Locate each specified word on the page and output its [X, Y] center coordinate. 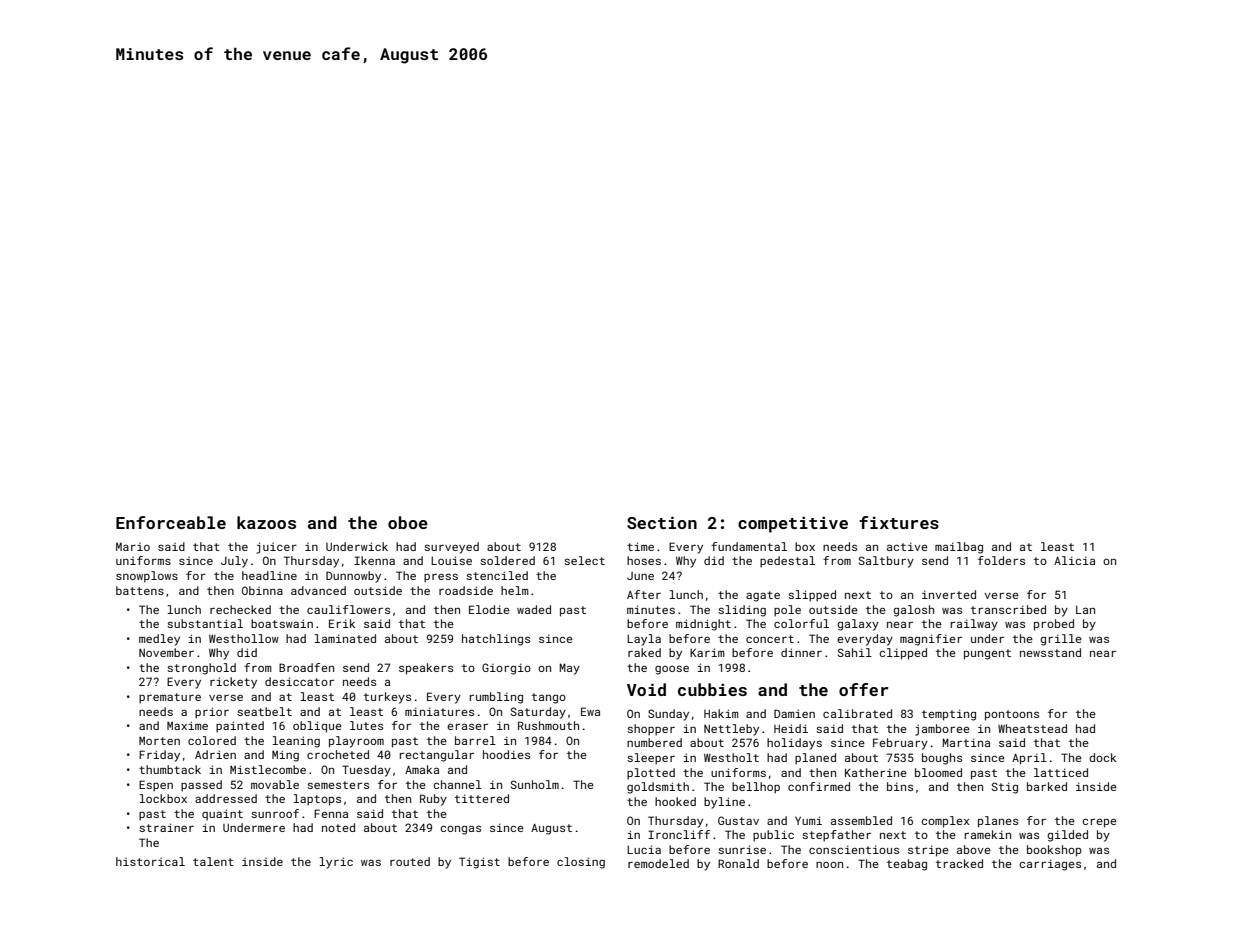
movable [275, 784]
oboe [408, 522]
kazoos [266, 522]
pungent [987, 654]
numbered [654, 742]
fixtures [899, 522]
